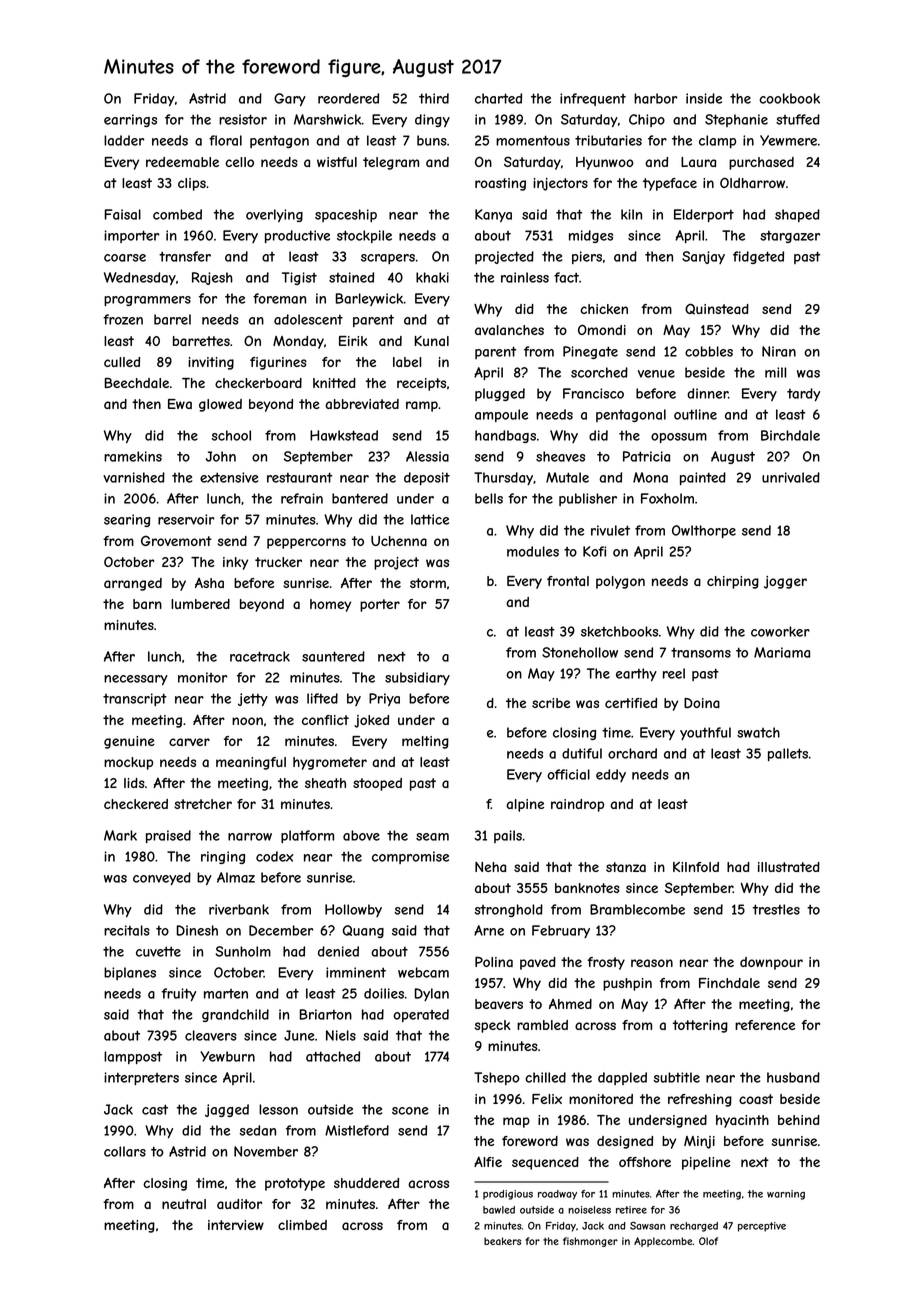  I want to click on scribe, so click(551, 703).
